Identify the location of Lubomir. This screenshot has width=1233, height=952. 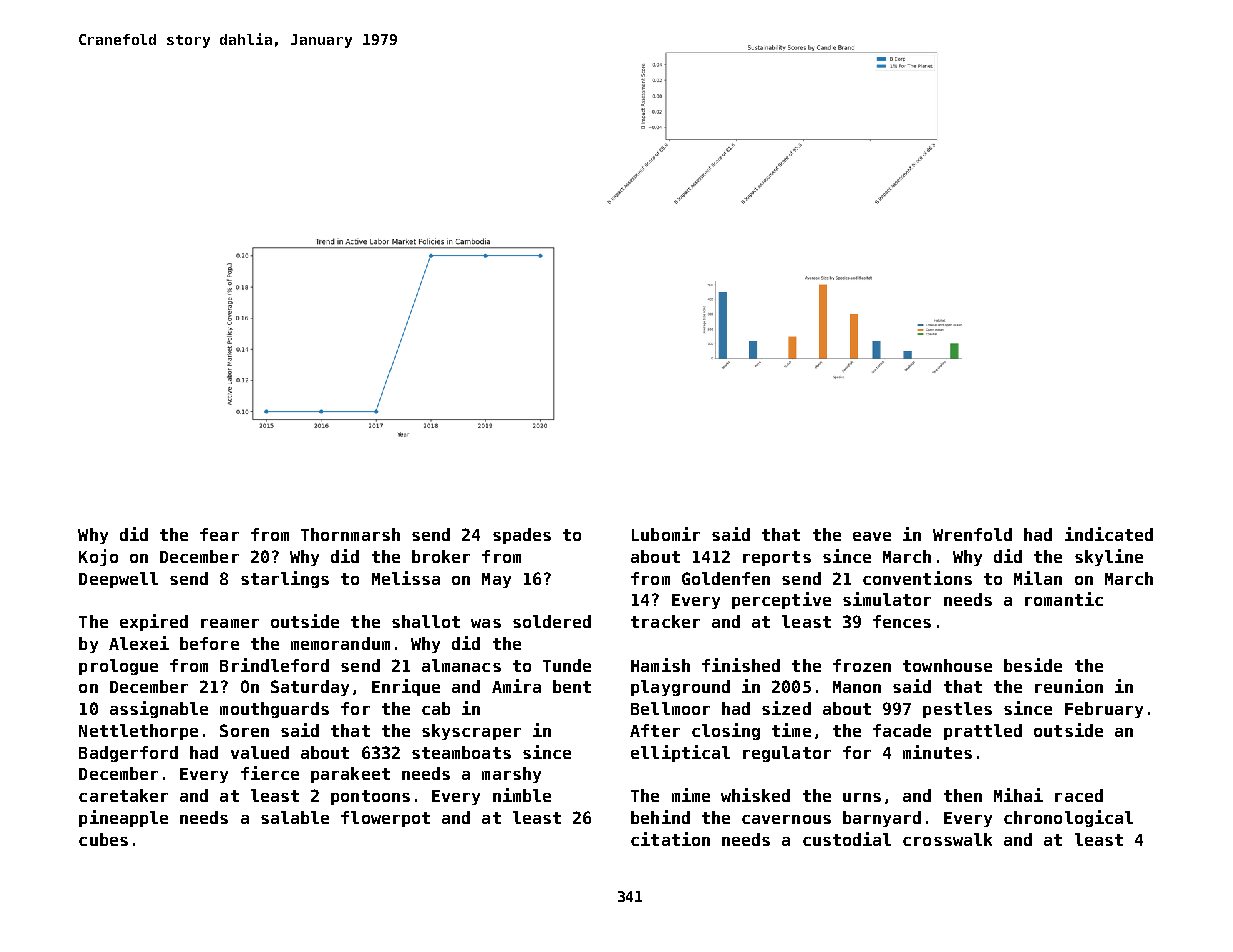
(666, 534).
